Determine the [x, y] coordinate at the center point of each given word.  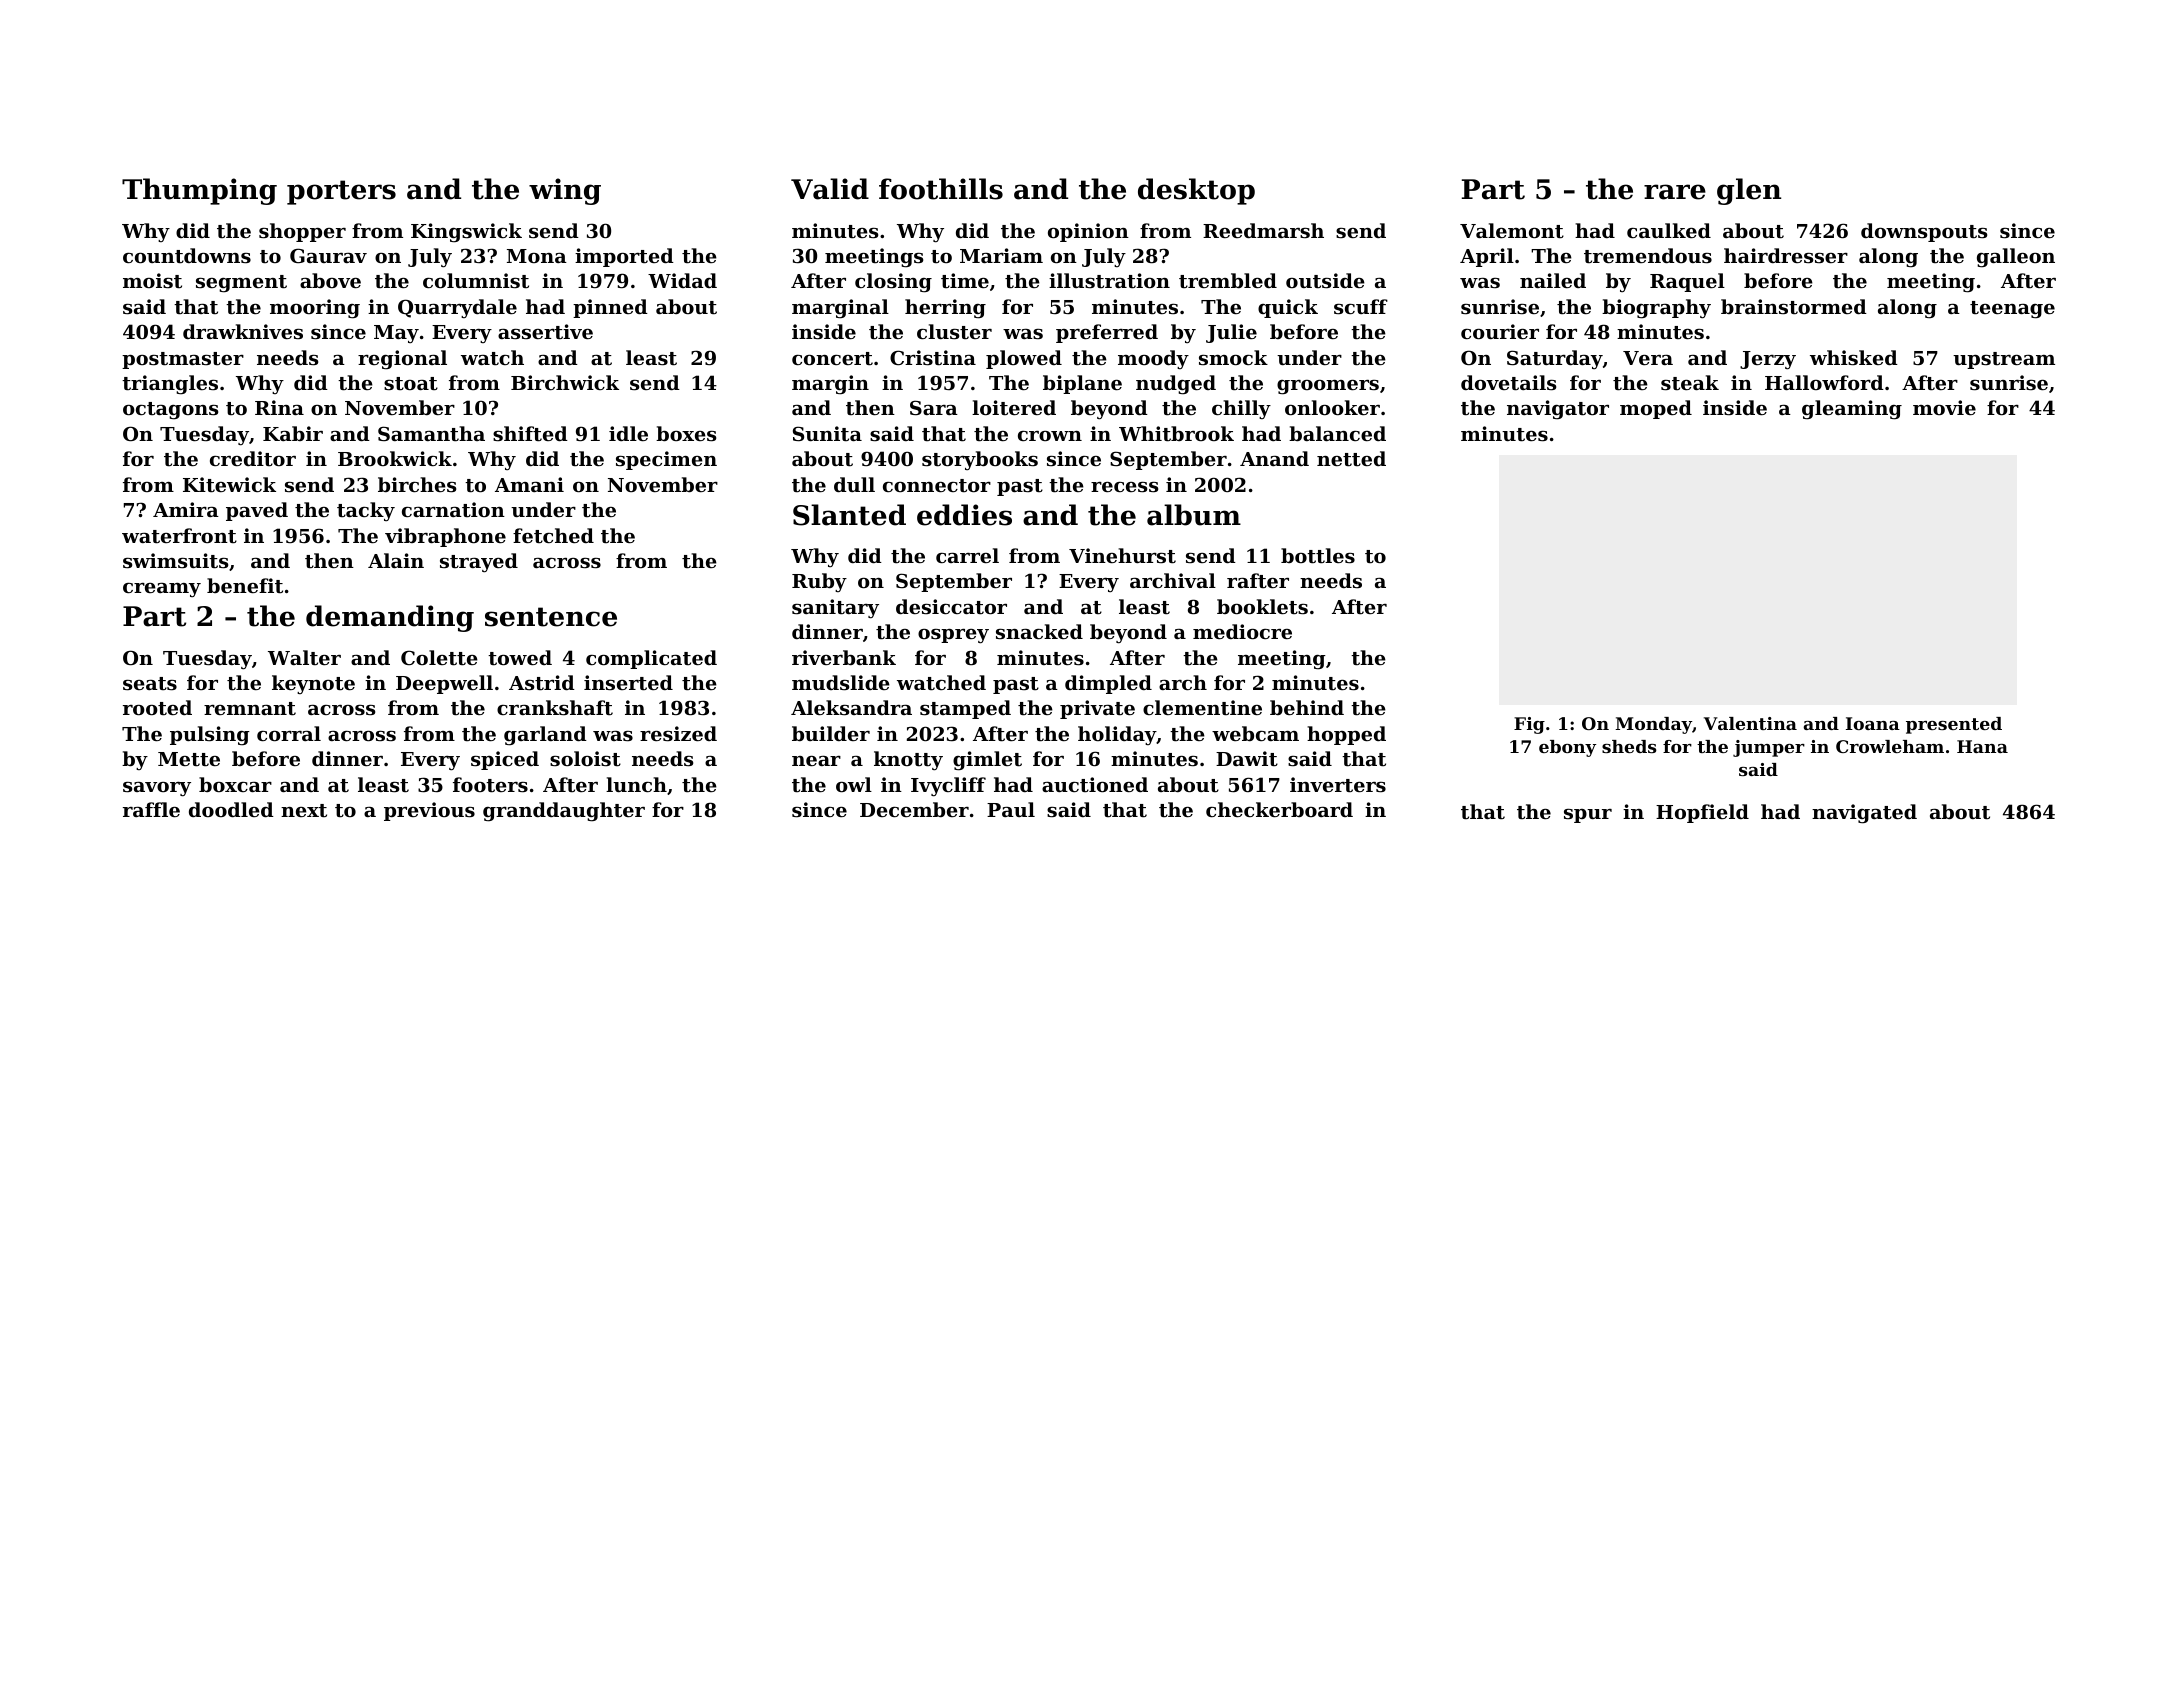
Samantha [431, 434]
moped [1656, 409]
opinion [1088, 232]
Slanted [849, 515]
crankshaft [555, 708]
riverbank [844, 657]
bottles [1318, 556]
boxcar [235, 784]
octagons [170, 411]
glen [1749, 191]
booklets [1262, 607]
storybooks [980, 460]
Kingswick [466, 233]
